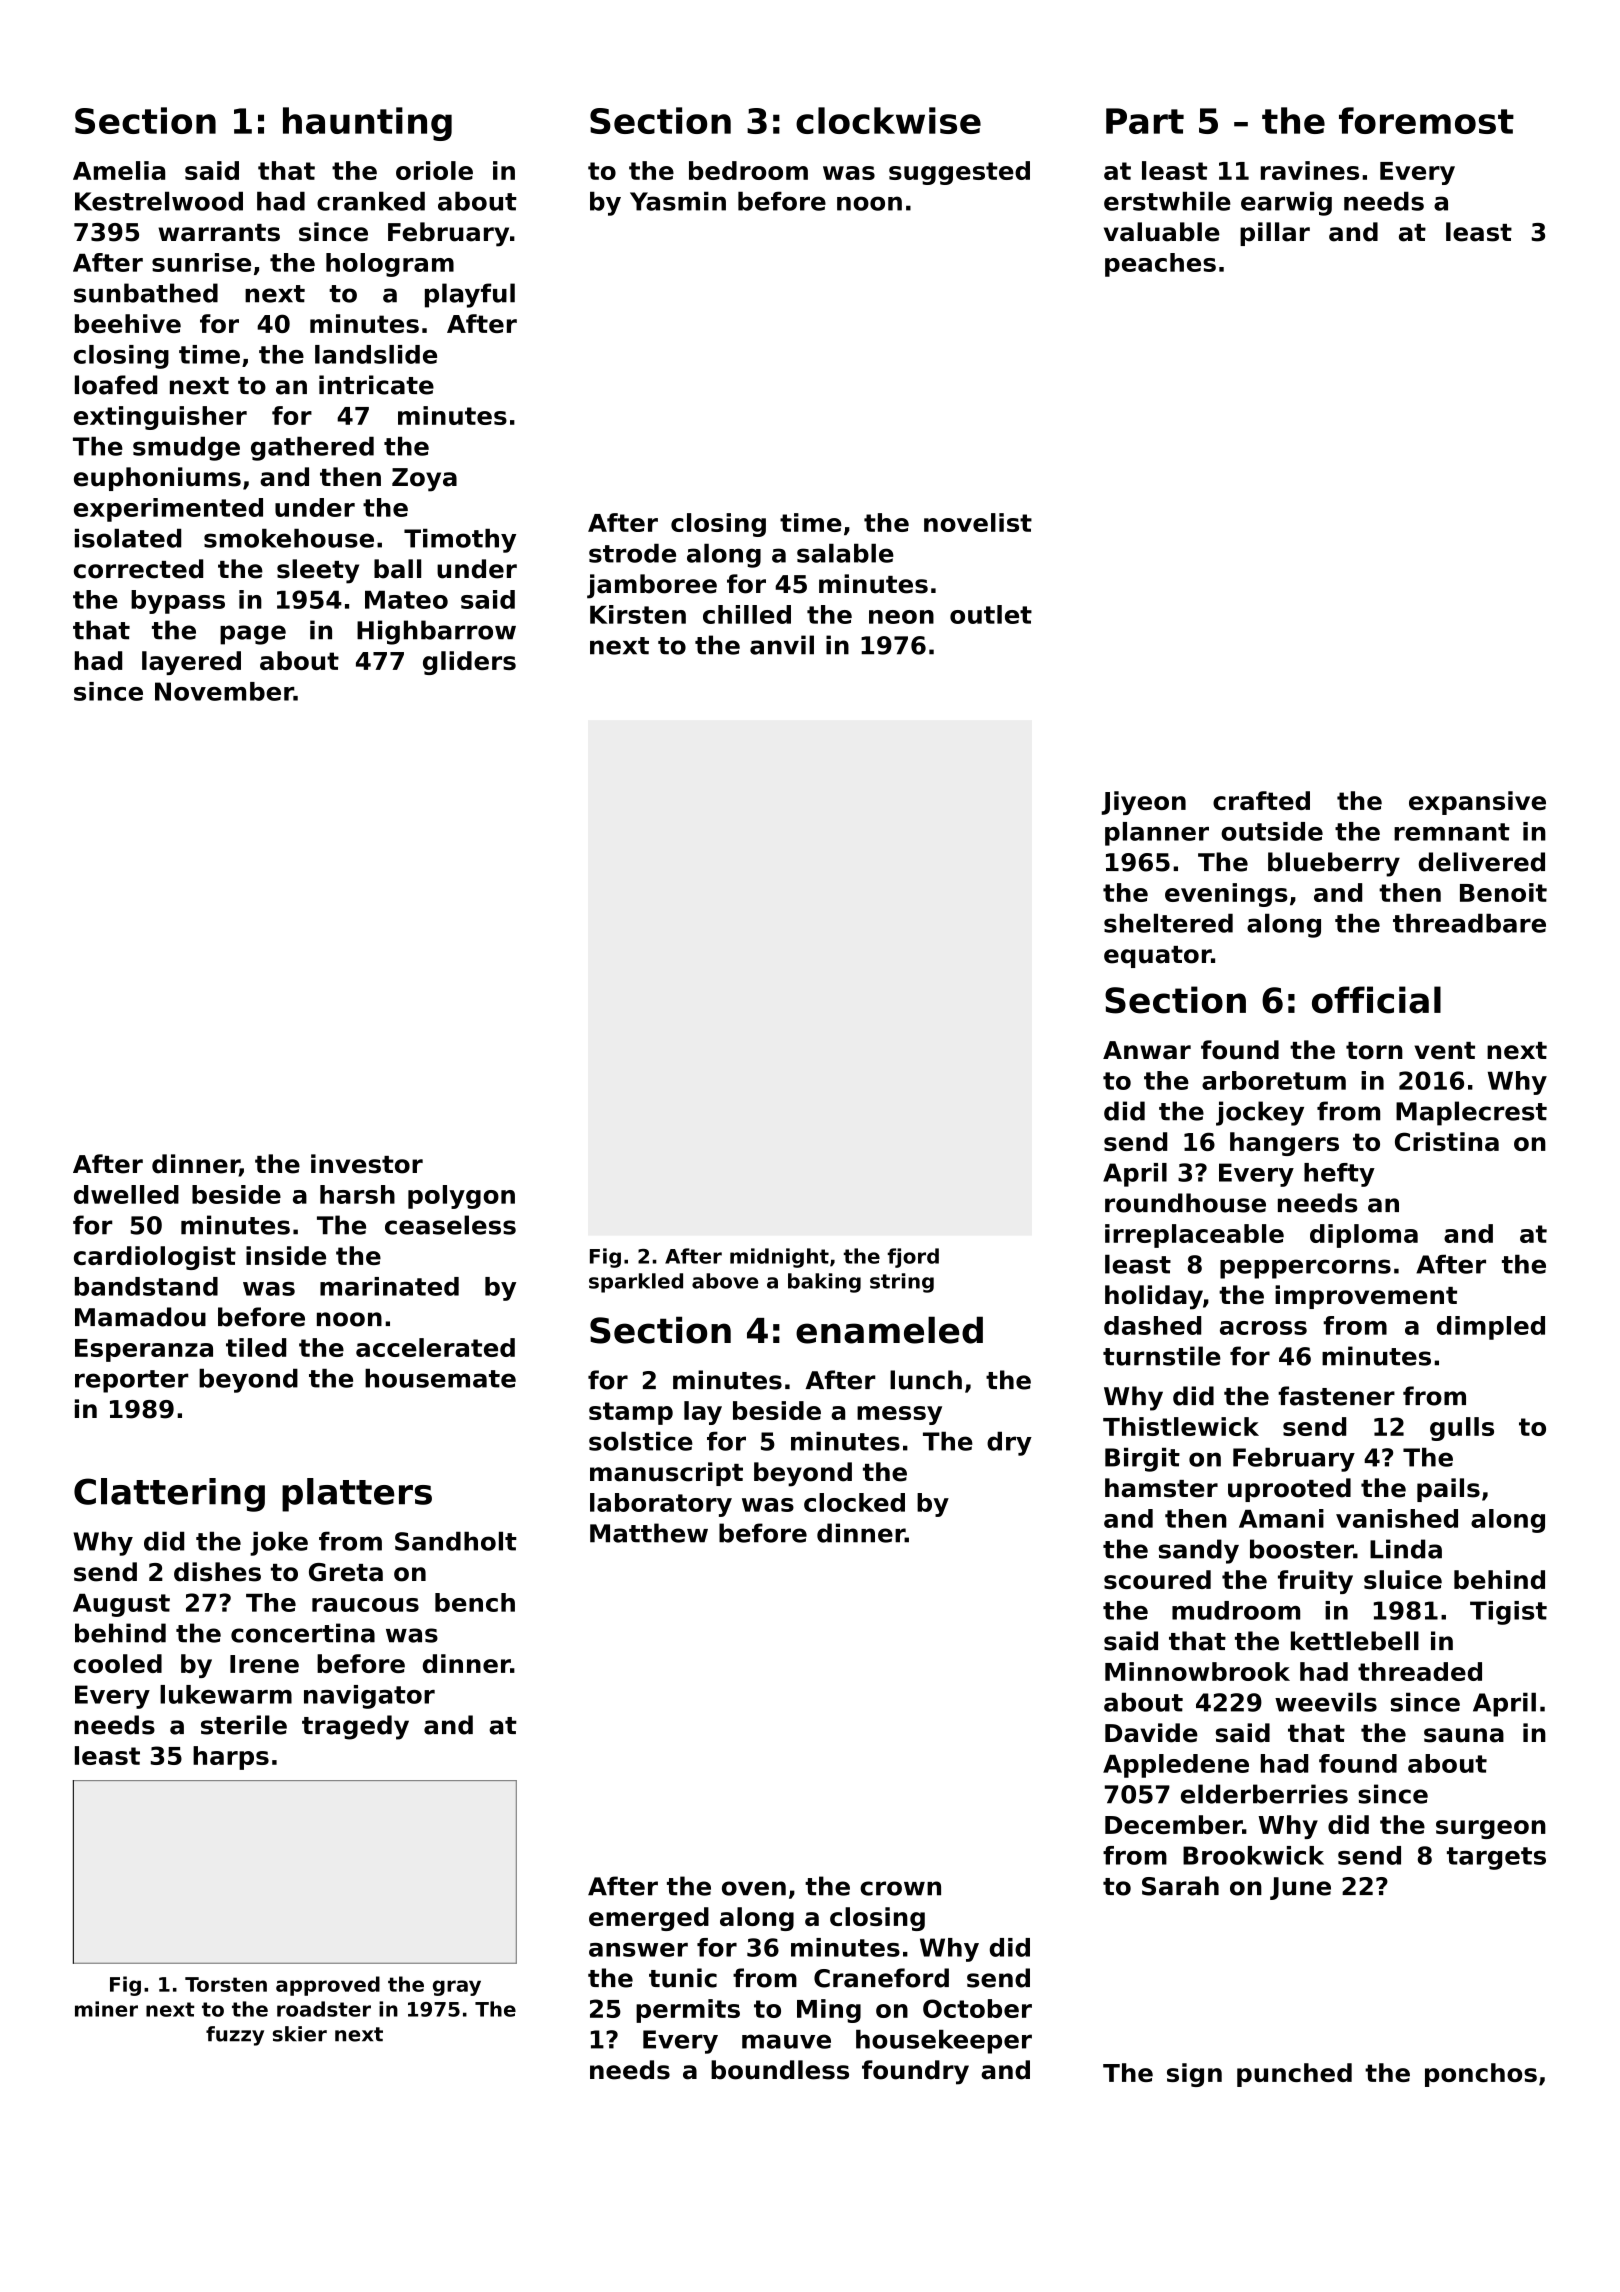 Image resolution: width=1620 pixels, height=2292 pixels. I want to click on boundless, so click(780, 2070).
